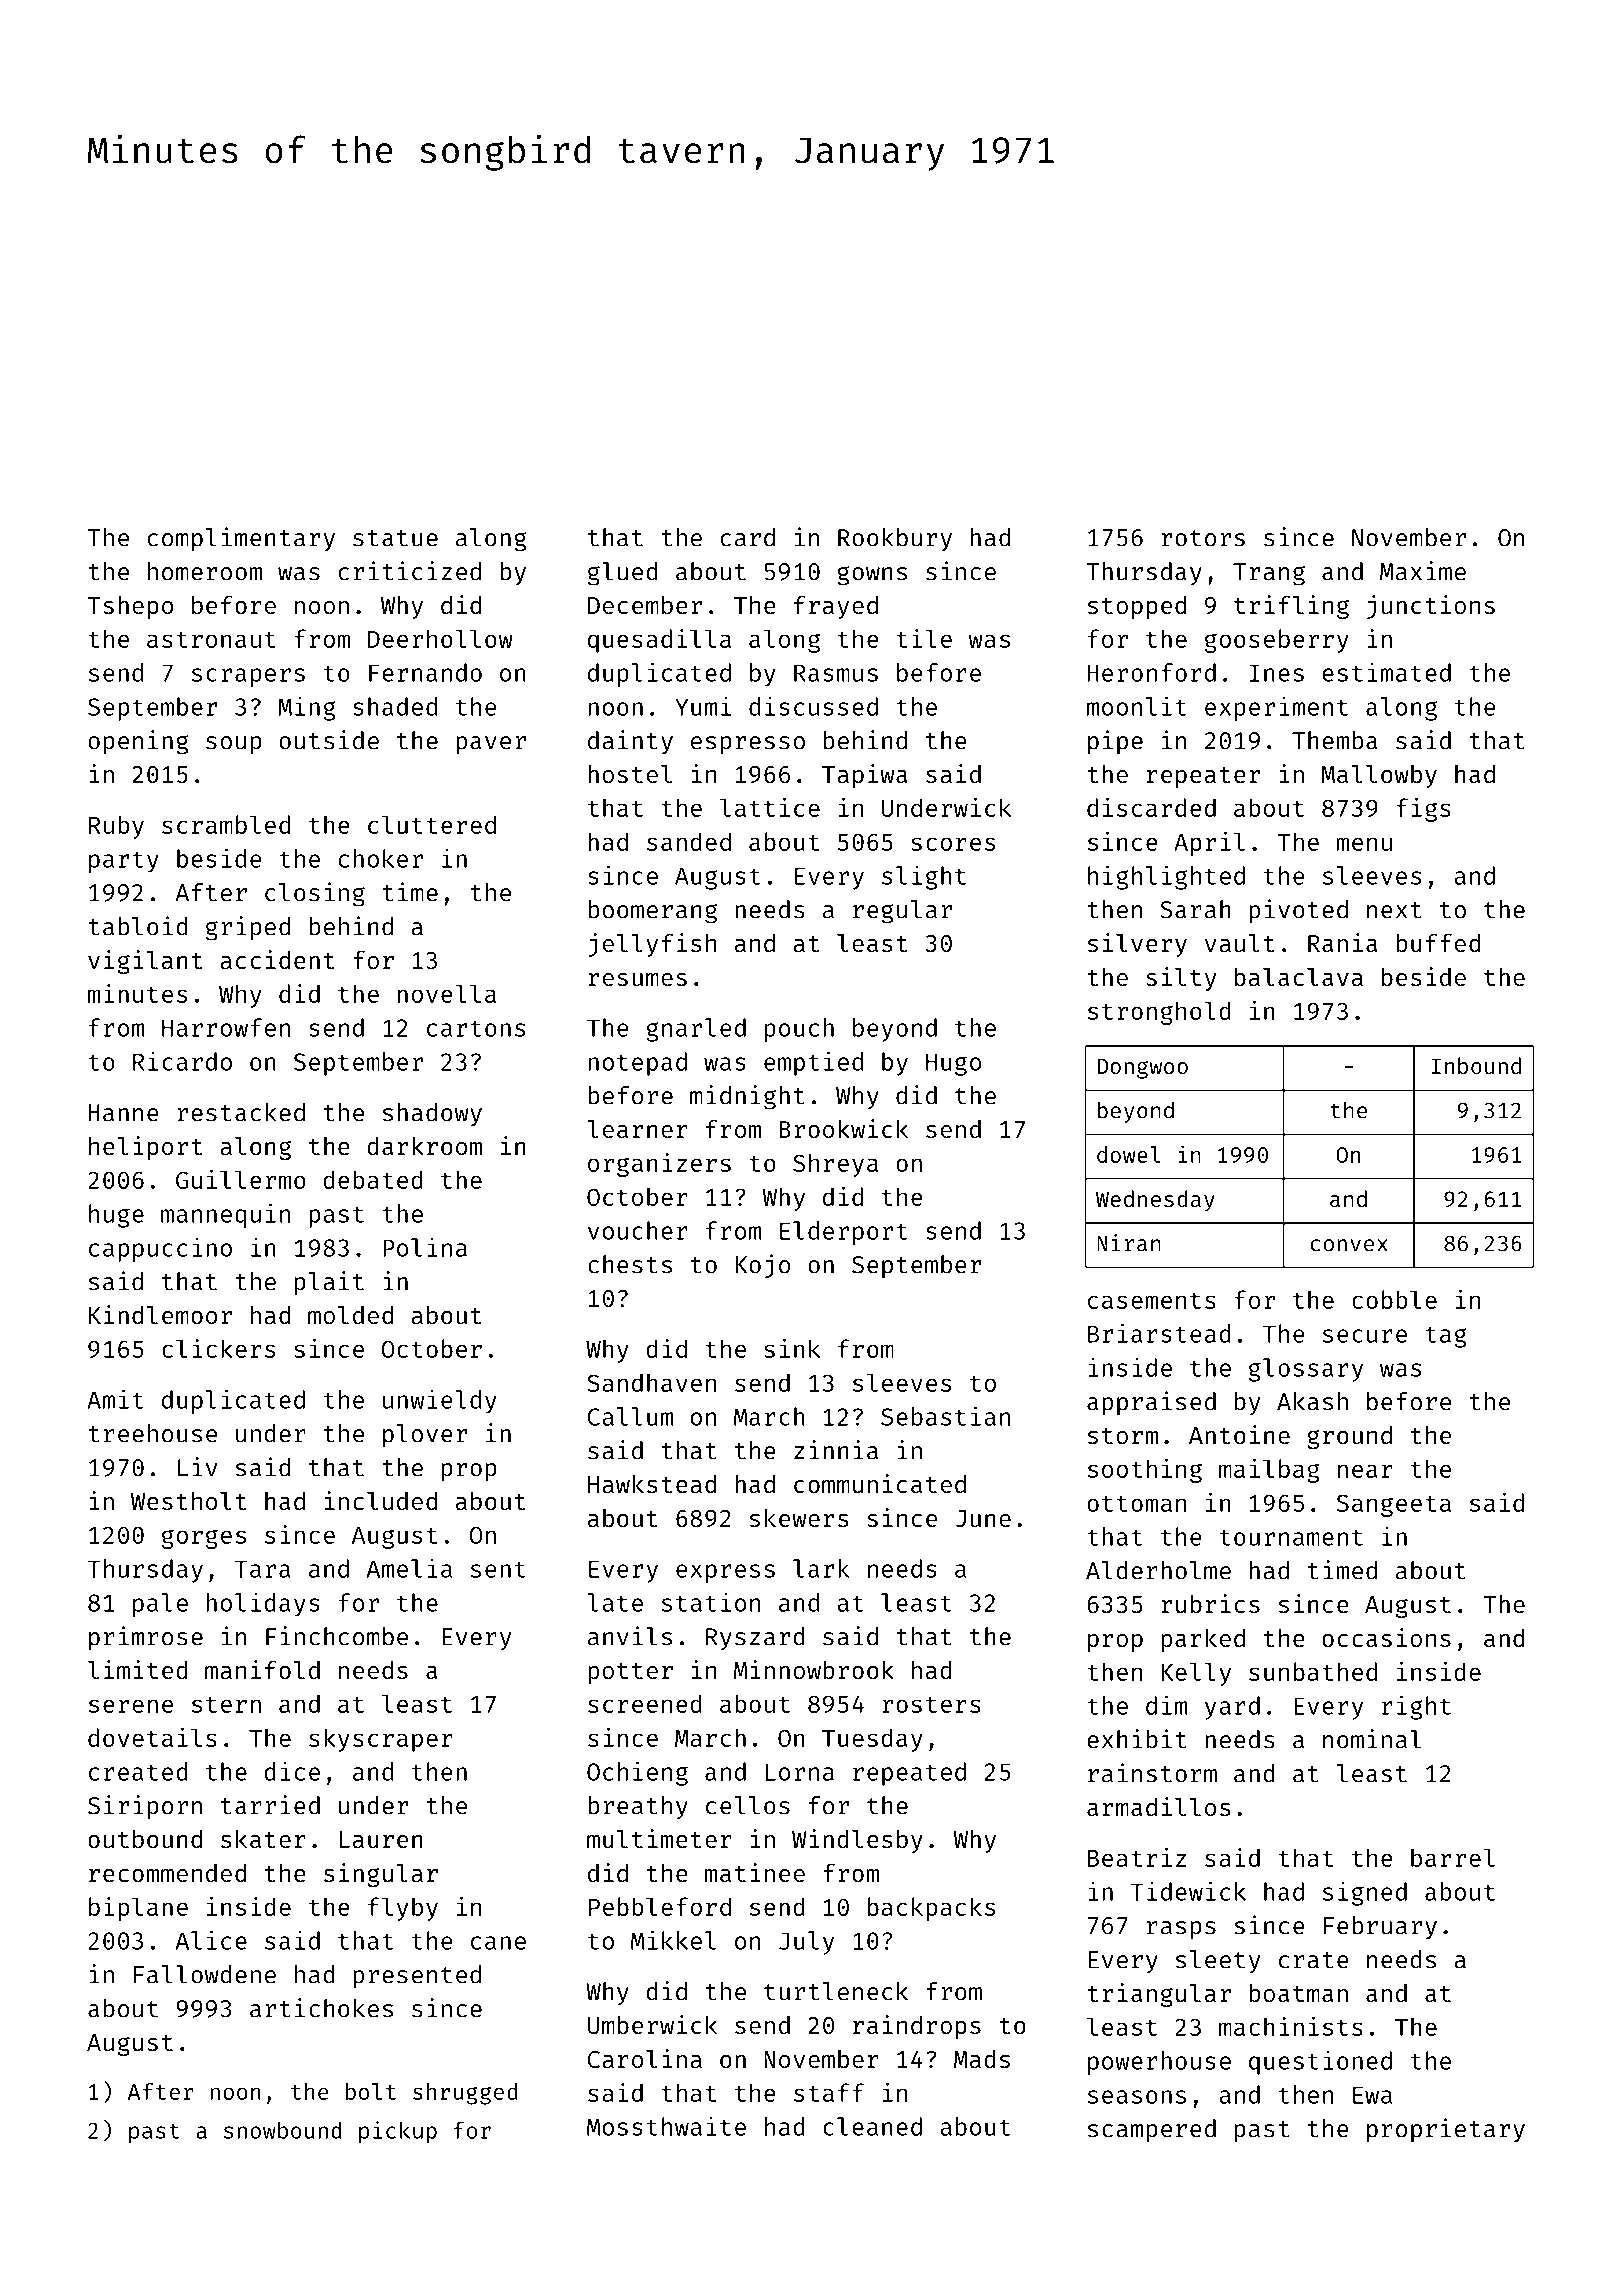 This screenshot has height=2292, width=1620. I want to click on near, so click(1365, 1471).
